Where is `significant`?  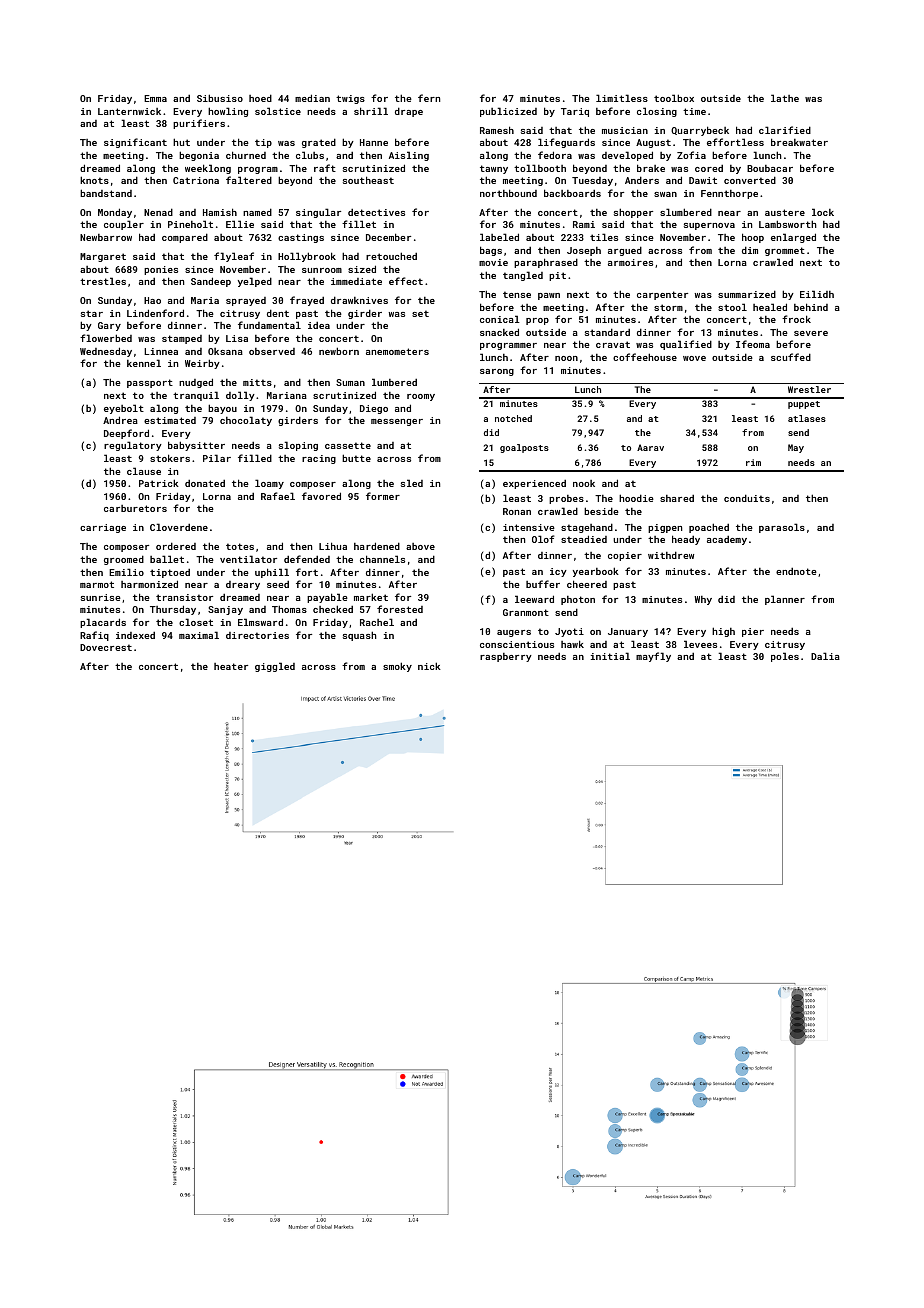
significant is located at coordinates (135, 143).
